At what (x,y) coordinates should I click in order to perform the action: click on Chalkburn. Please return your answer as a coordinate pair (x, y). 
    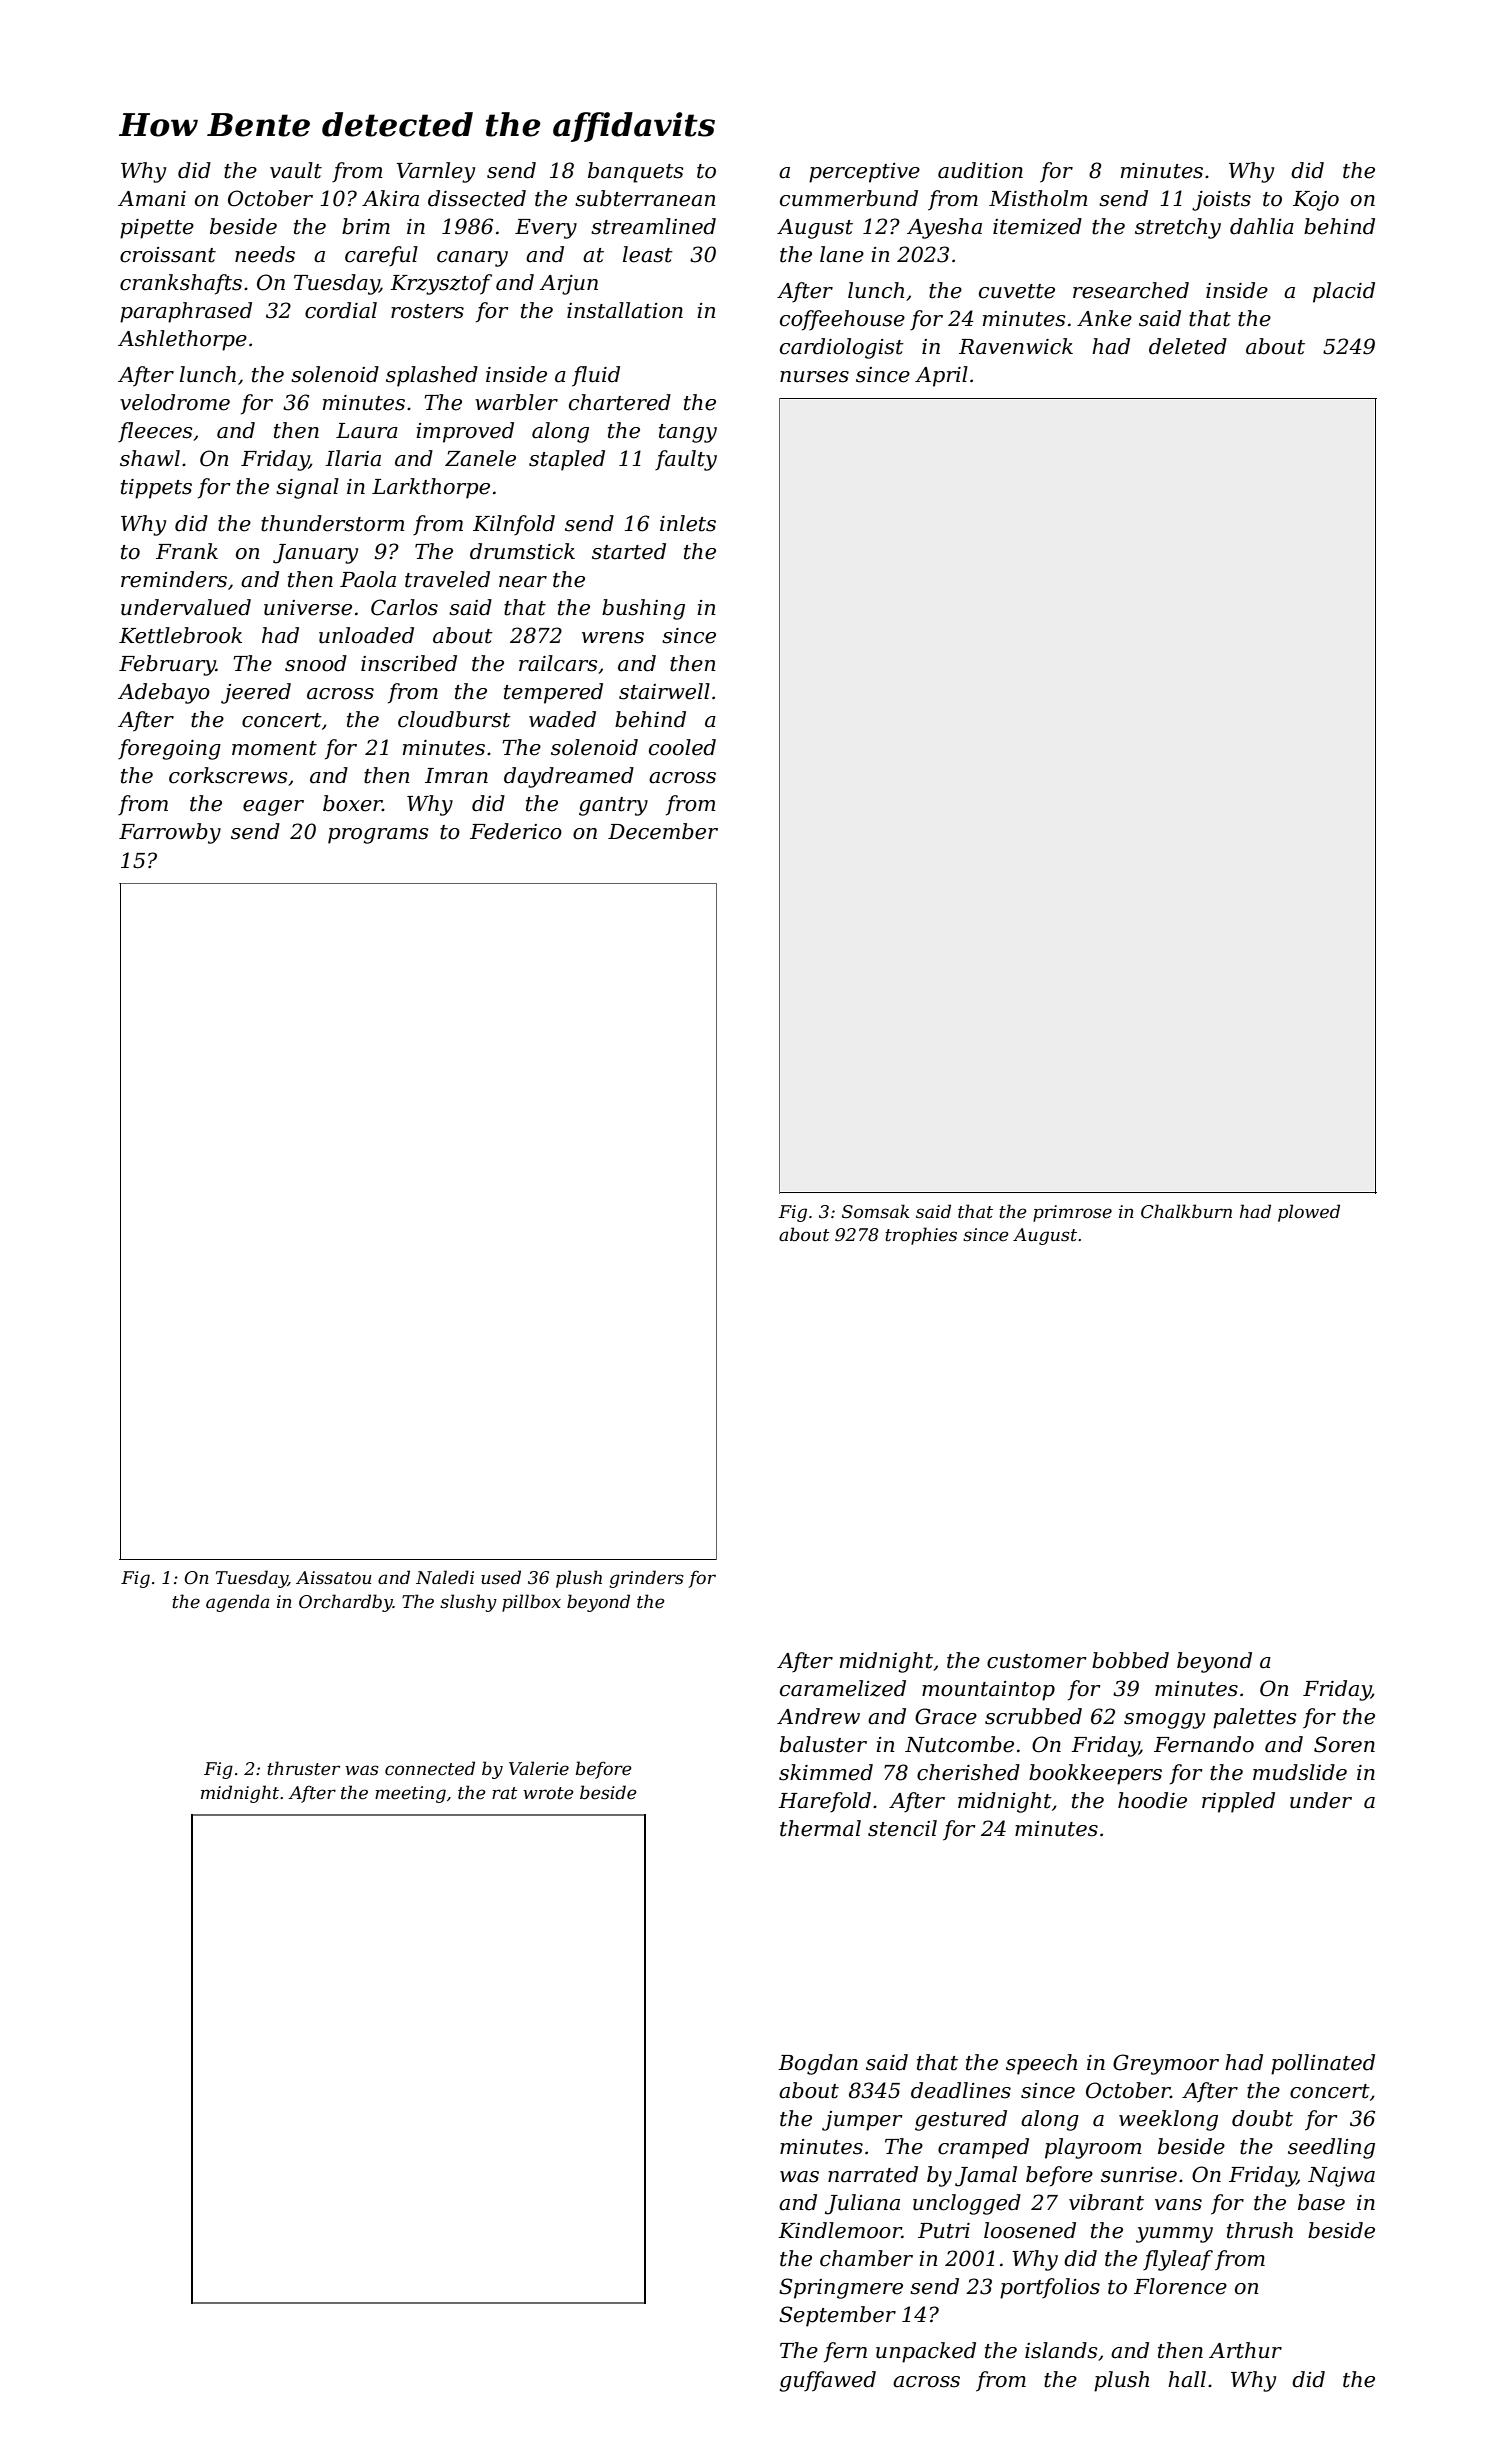
    Looking at the image, I should click on (1186, 1211).
